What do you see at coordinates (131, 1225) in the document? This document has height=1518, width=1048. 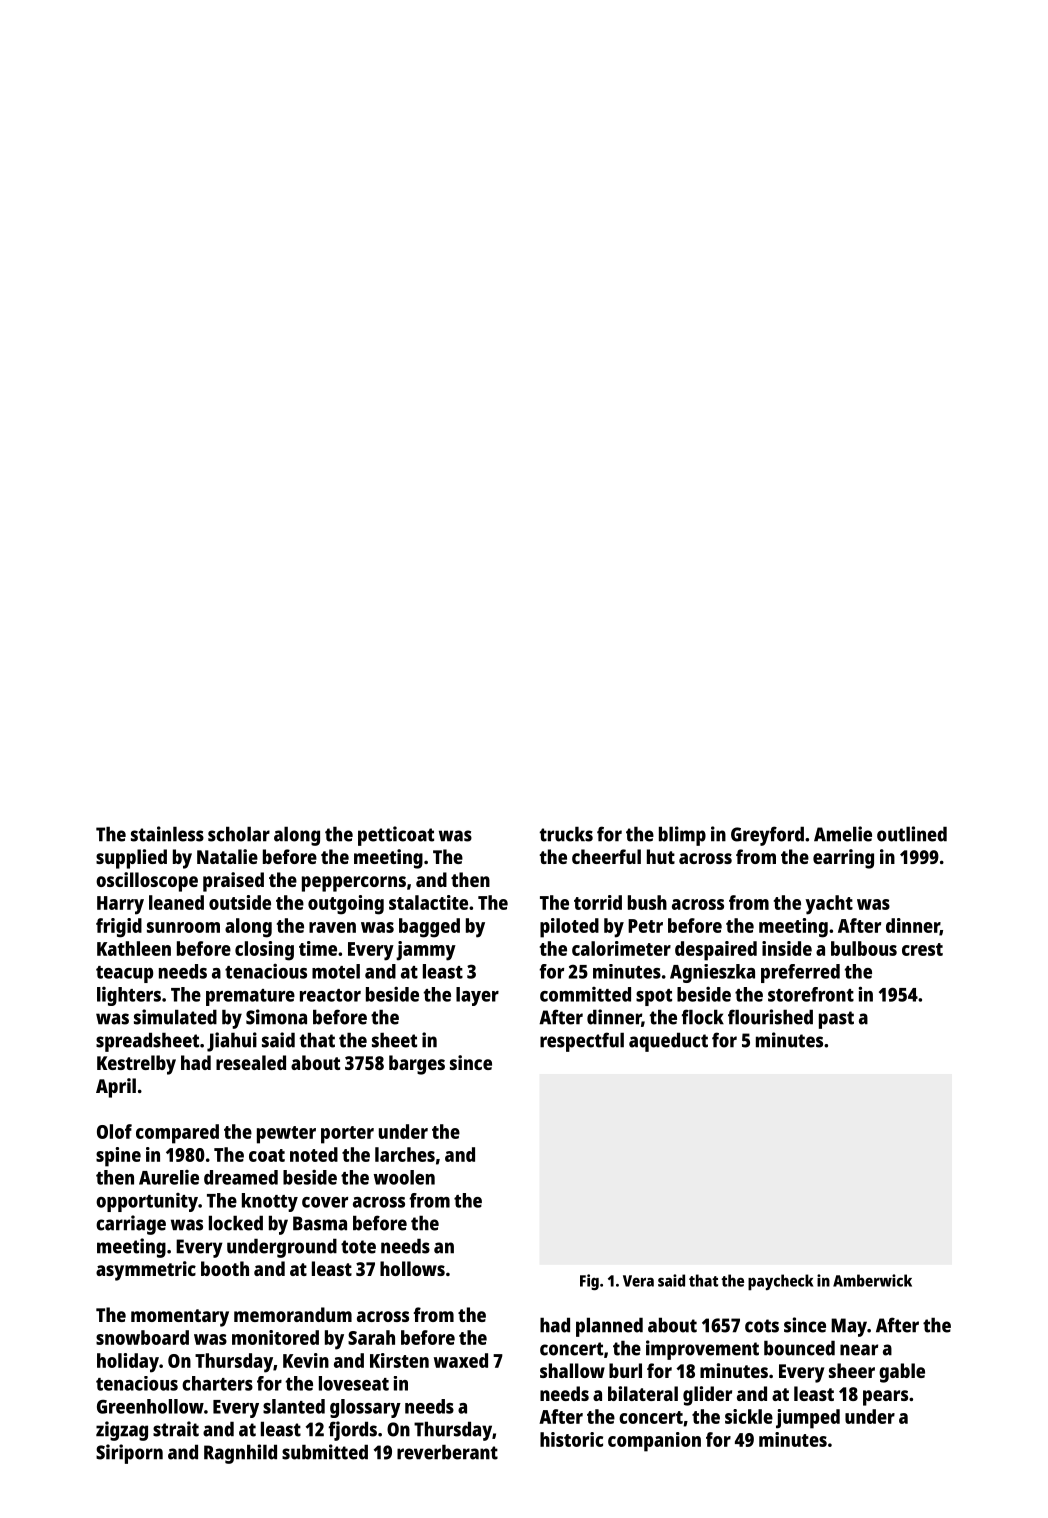 I see `carriage` at bounding box center [131, 1225].
